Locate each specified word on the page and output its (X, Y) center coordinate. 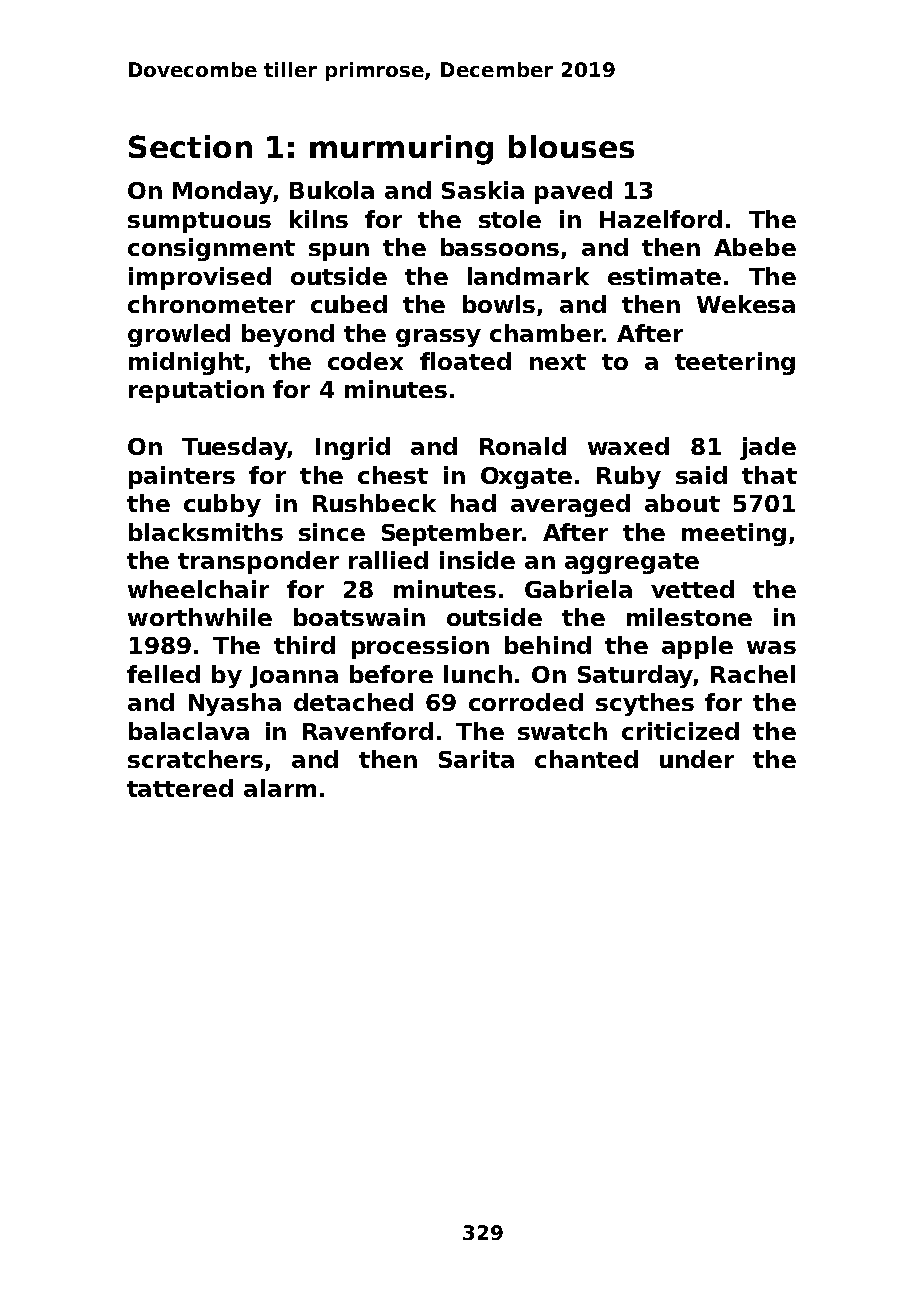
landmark (528, 276)
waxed (628, 446)
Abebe (755, 247)
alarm (280, 788)
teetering (735, 363)
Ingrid (353, 448)
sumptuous (199, 222)
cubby (222, 505)
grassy (438, 338)
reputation (196, 391)
